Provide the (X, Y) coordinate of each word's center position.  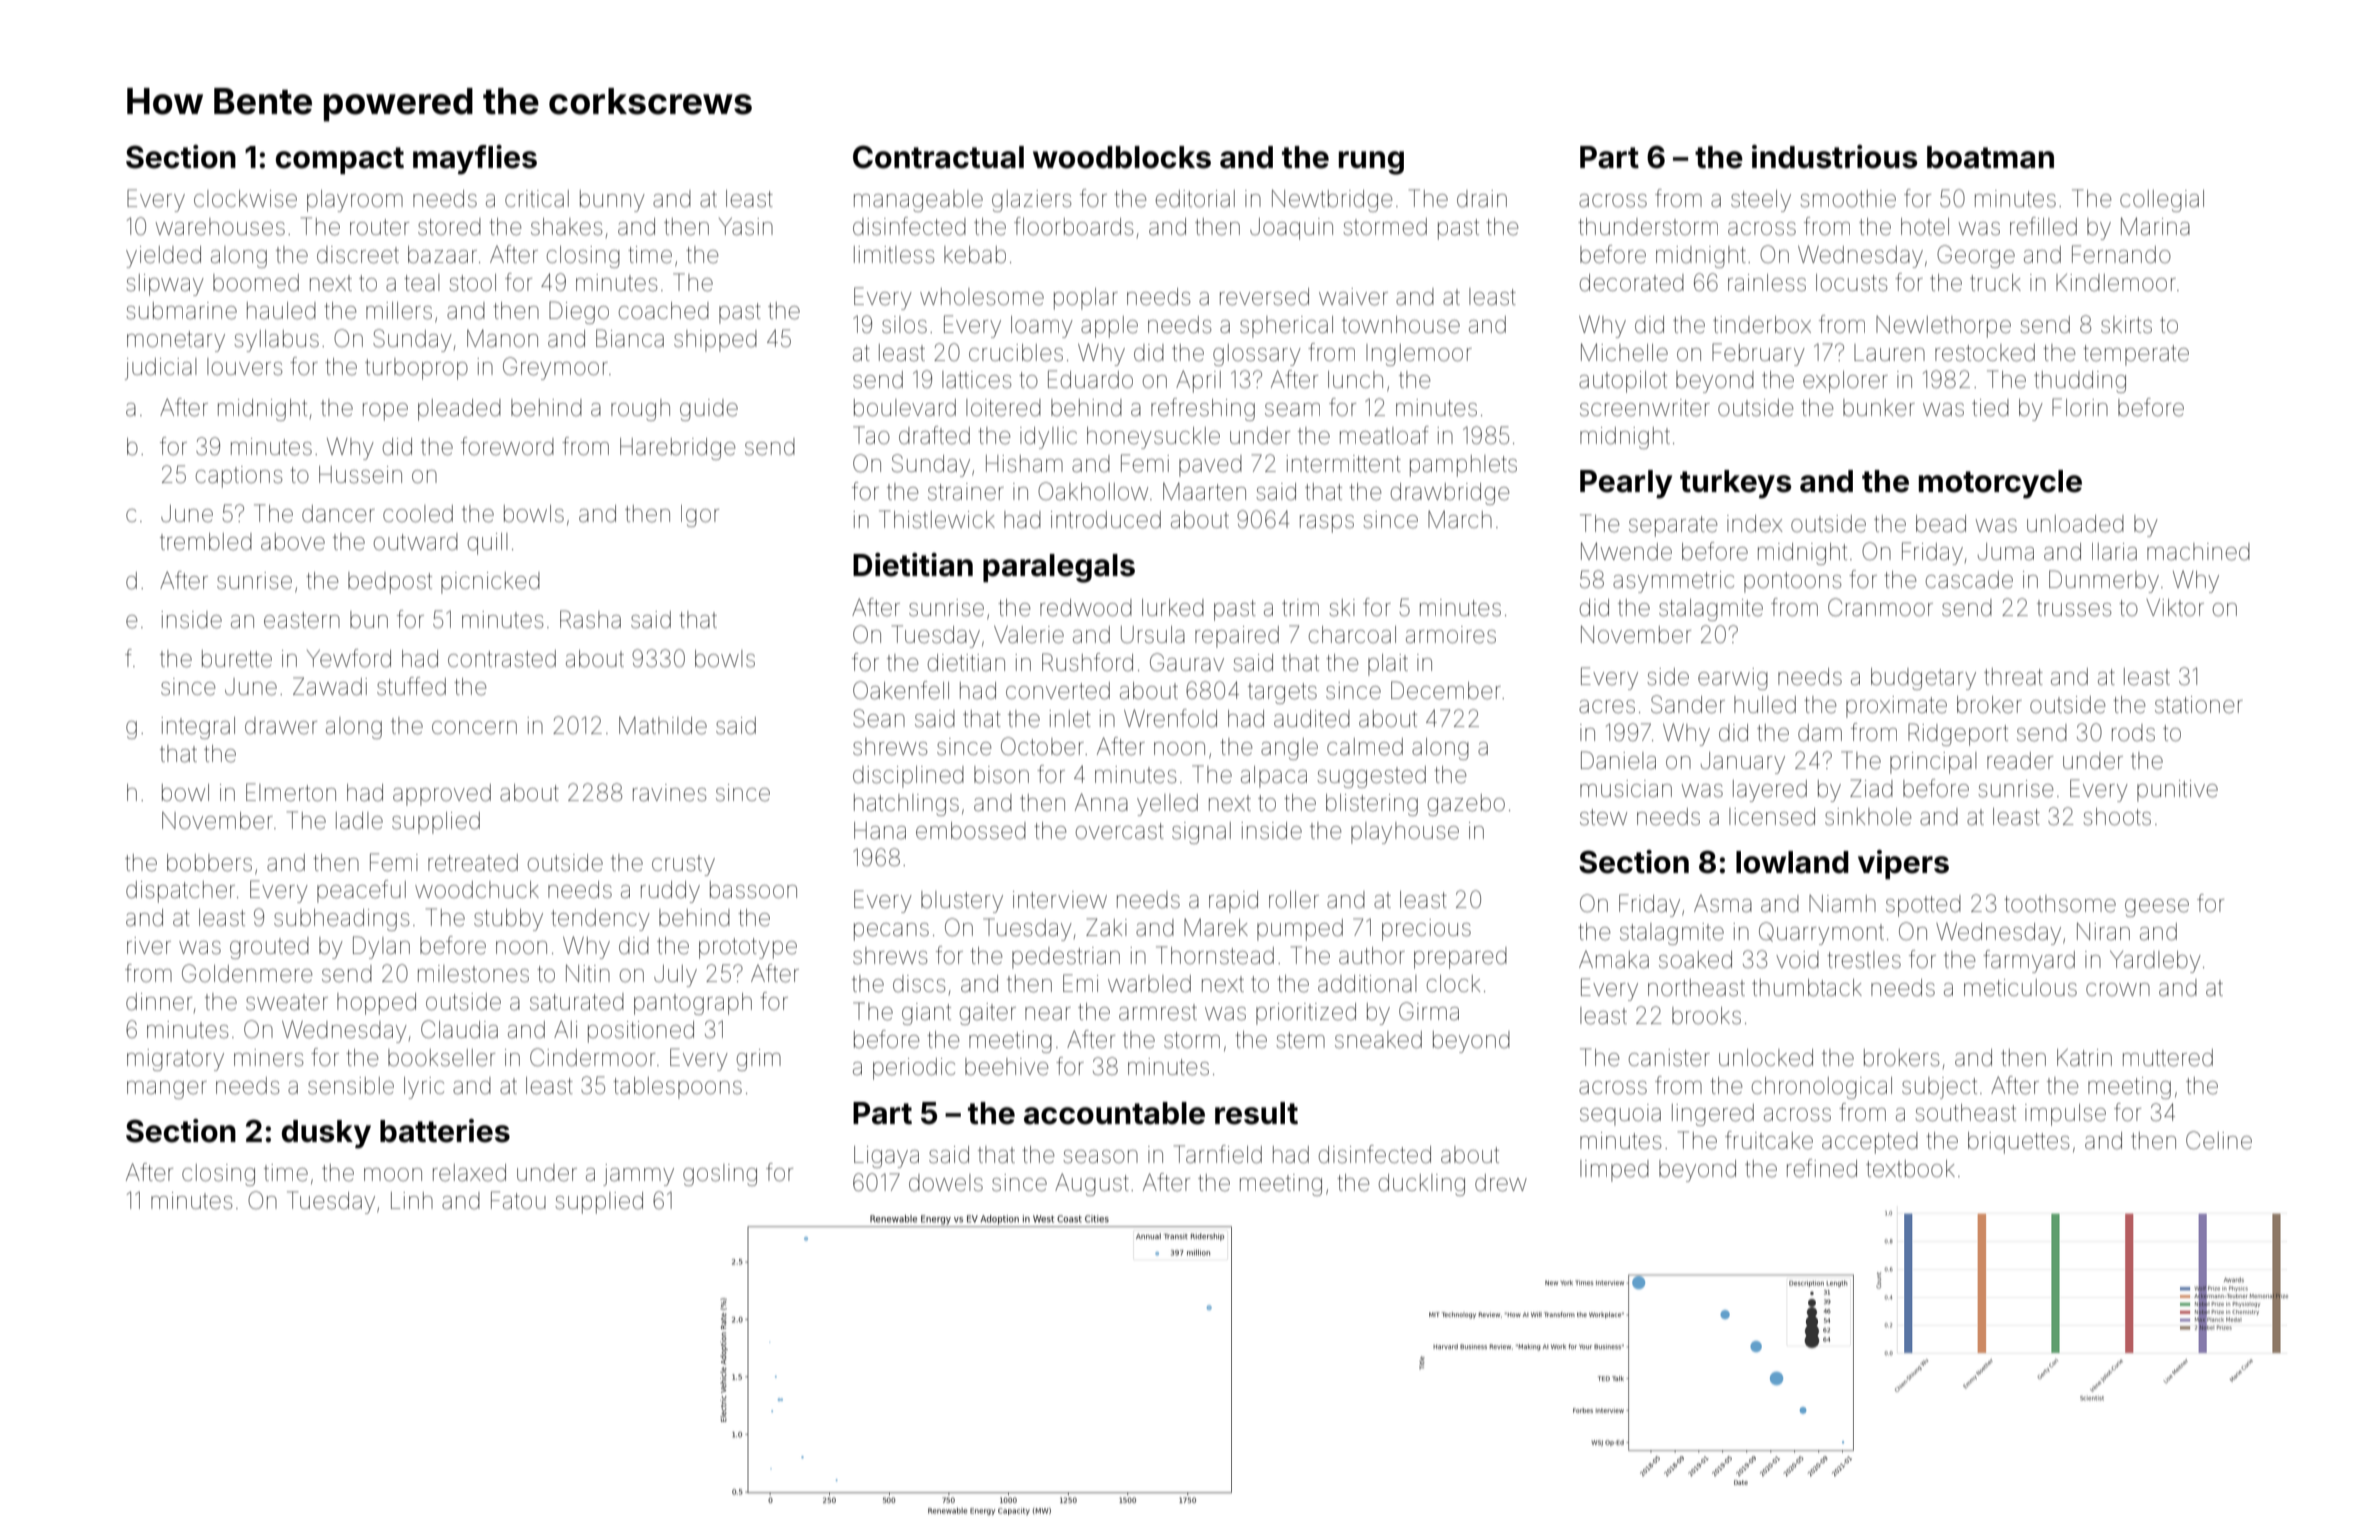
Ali (565, 1029)
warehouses (220, 227)
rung (1371, 163)
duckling (1422, 1185)
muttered (2168, 1058)
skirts (2126, 325)
